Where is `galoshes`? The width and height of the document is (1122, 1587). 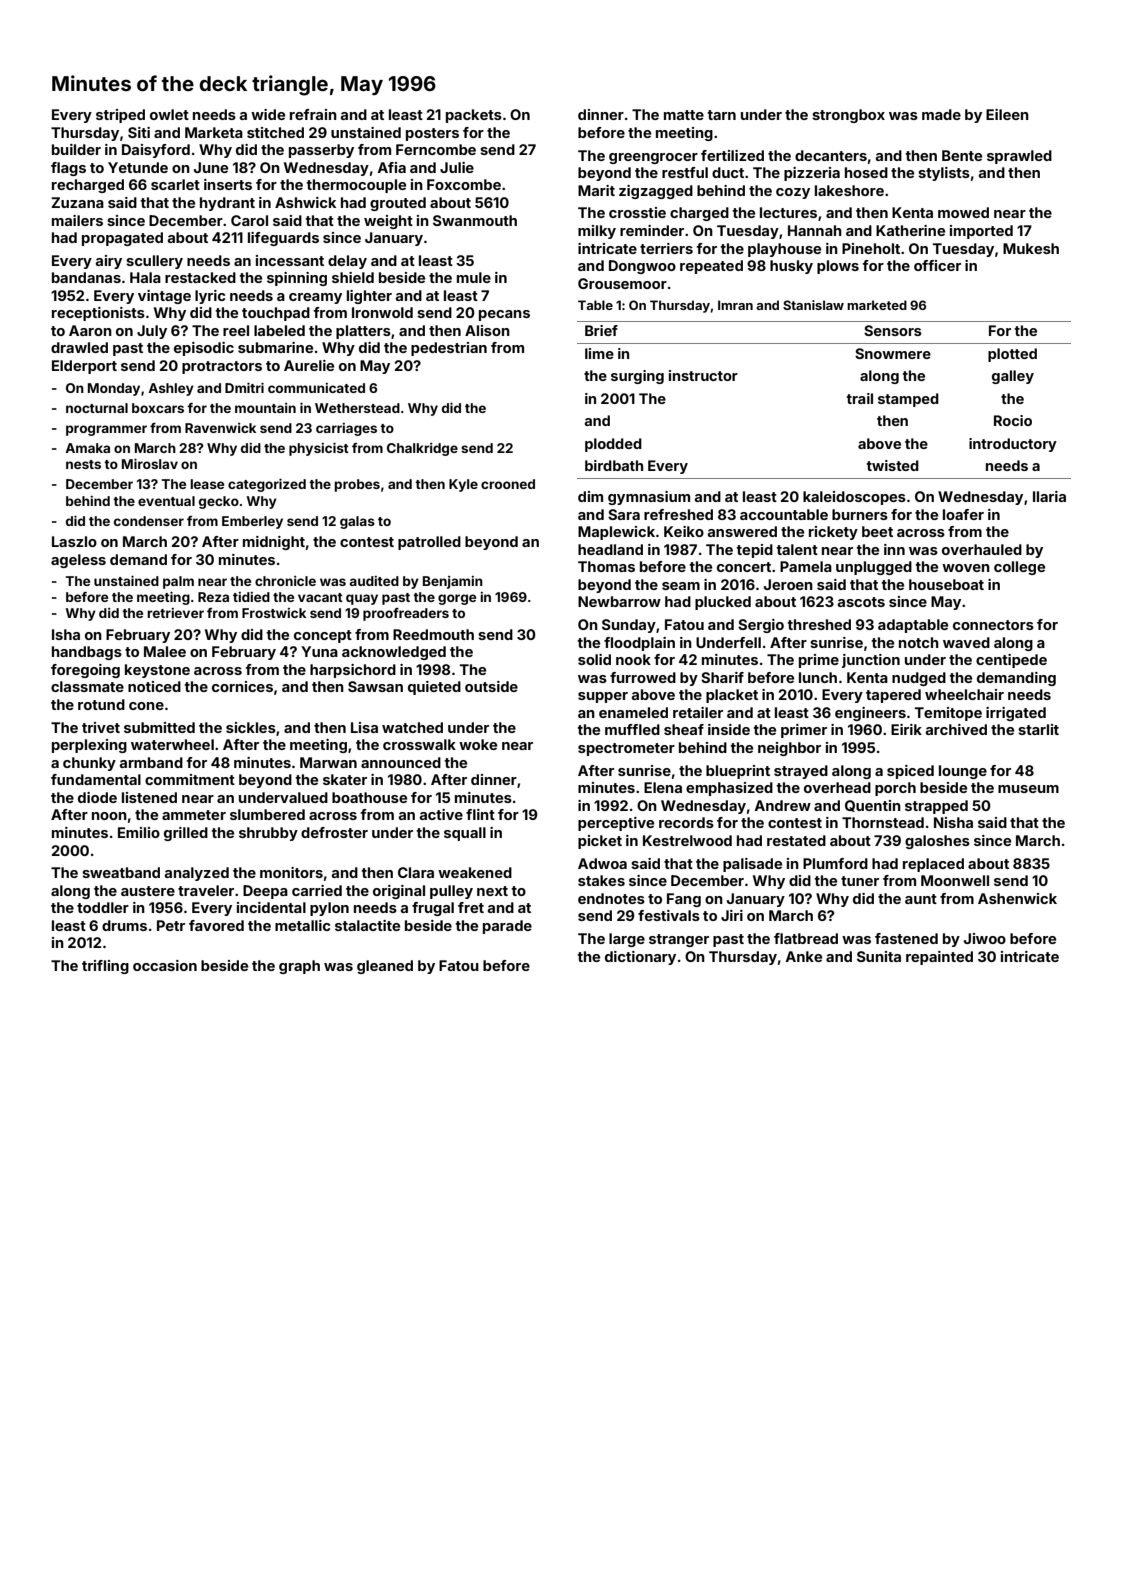 galoshes is located at coordinates (937, 842).
